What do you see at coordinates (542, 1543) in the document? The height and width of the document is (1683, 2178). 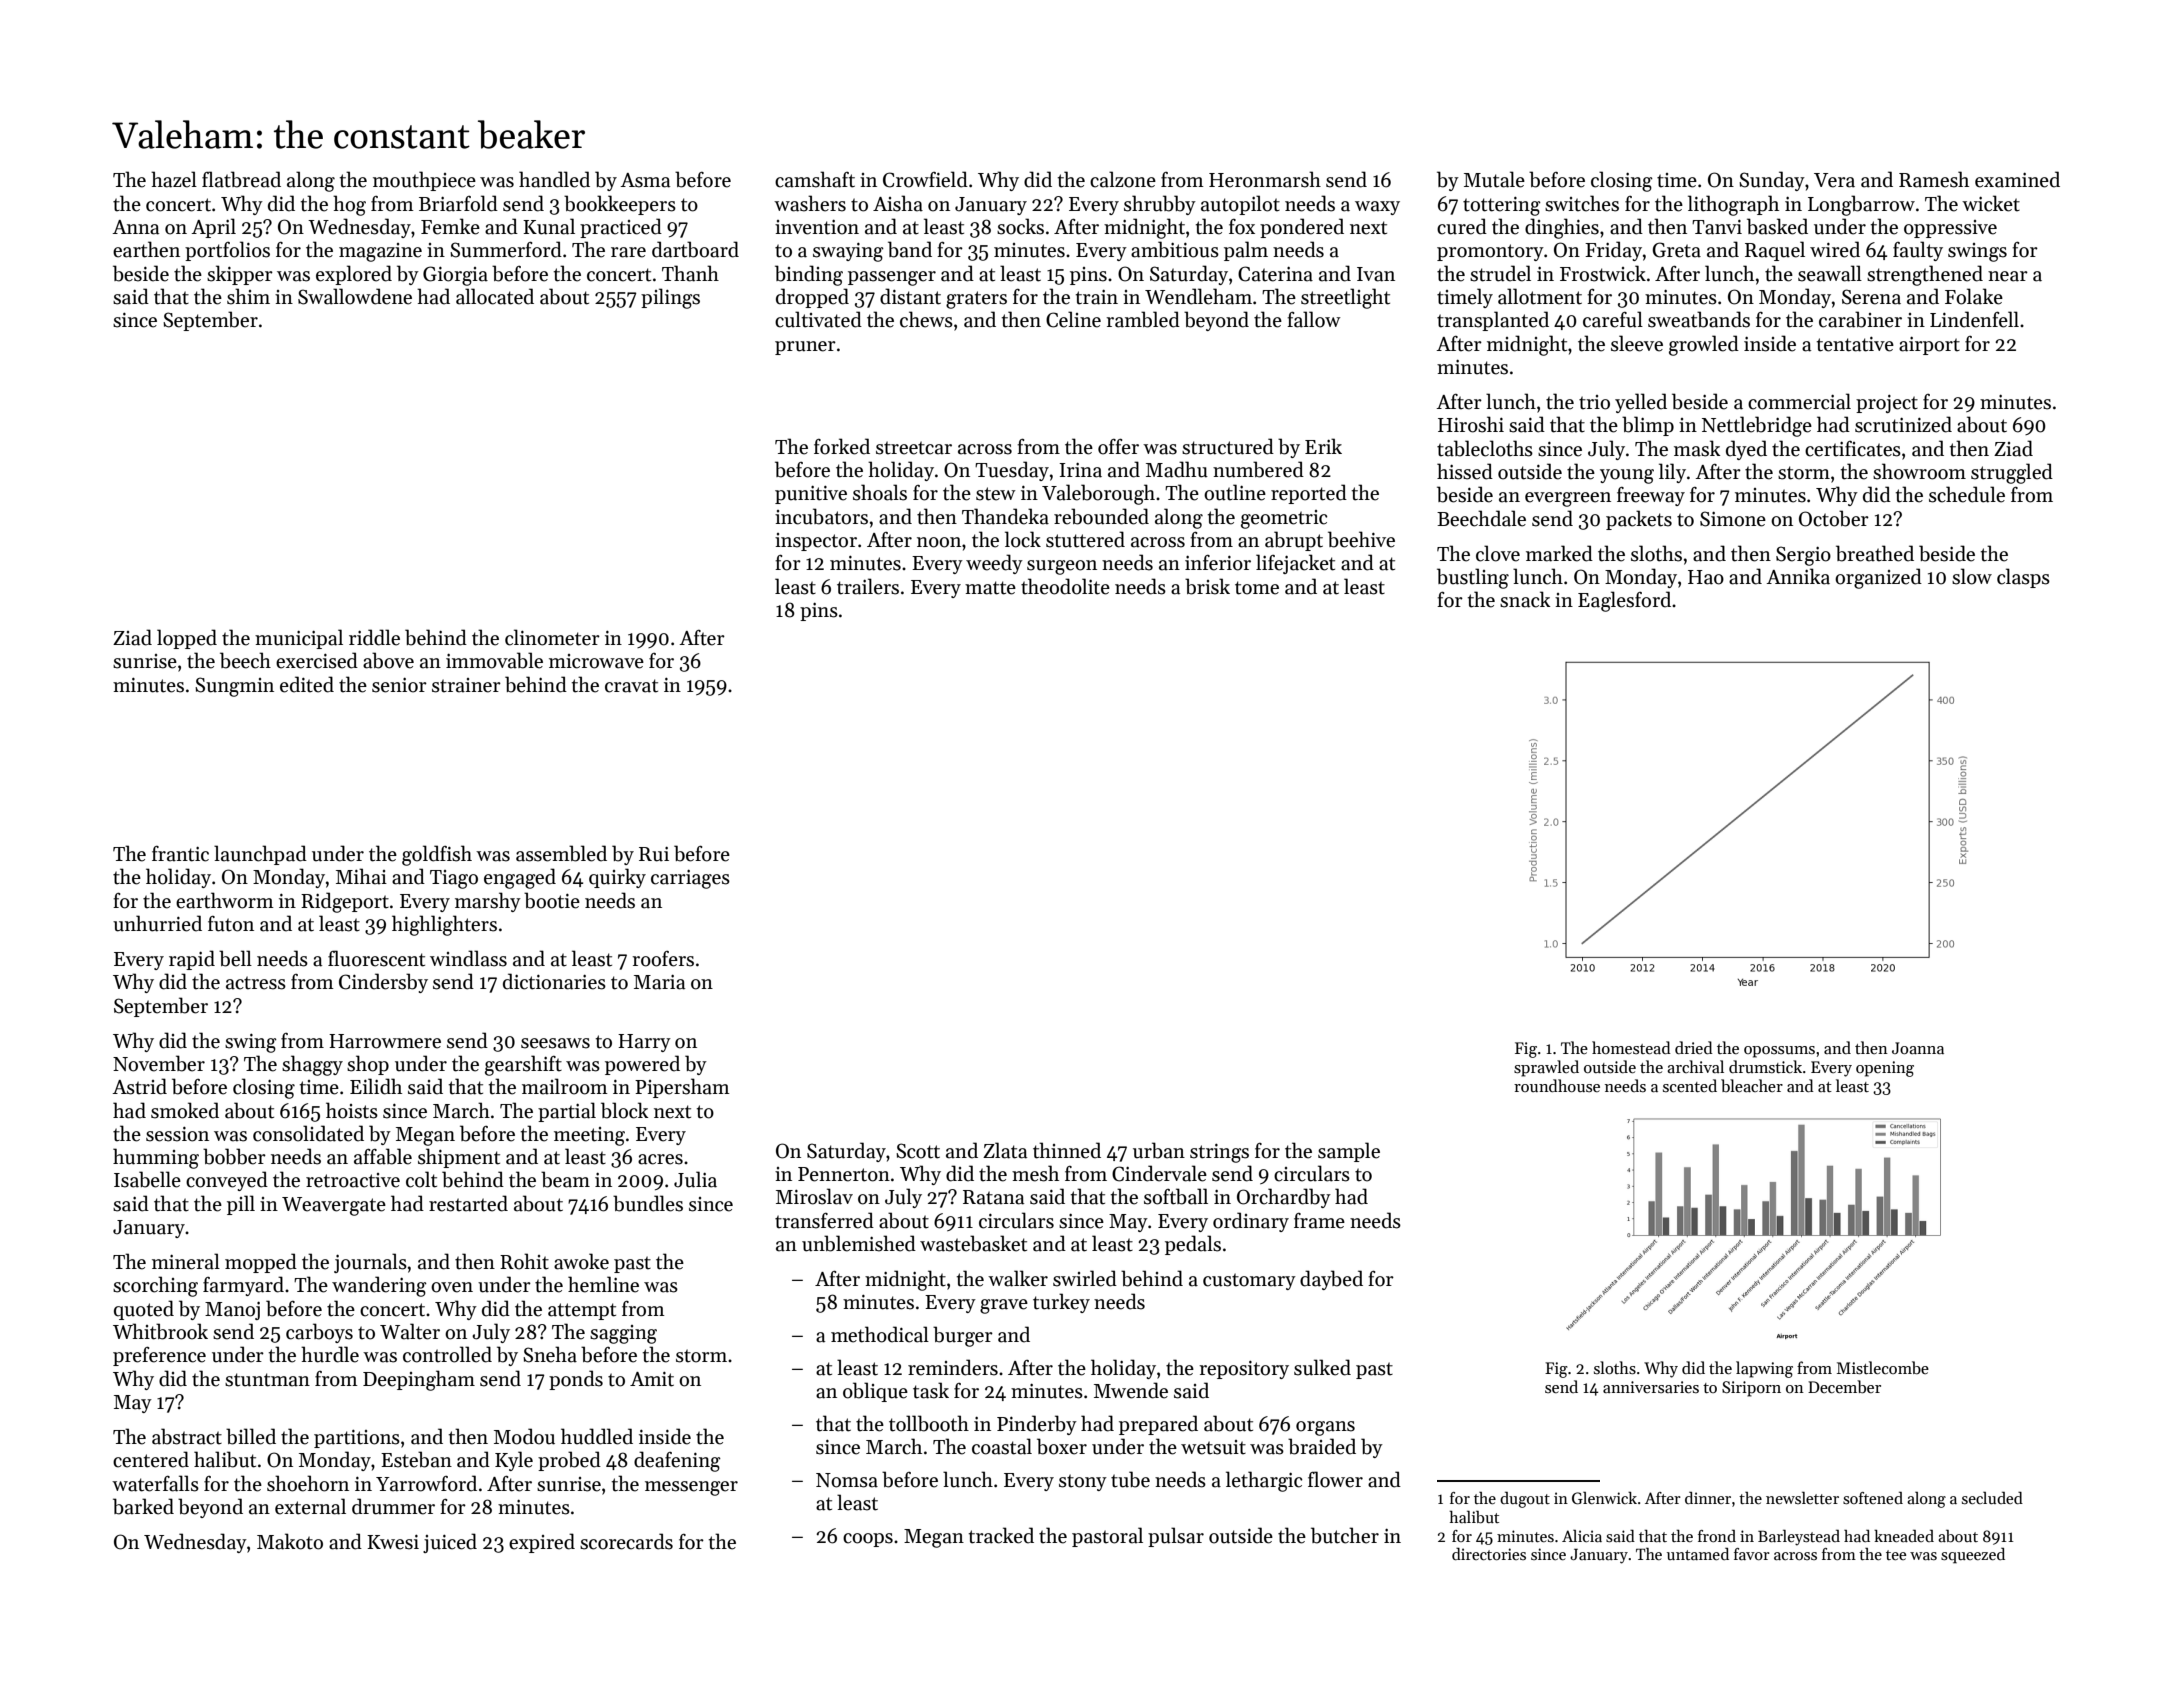 I see `expired` at bounding box center [542, 1543].
